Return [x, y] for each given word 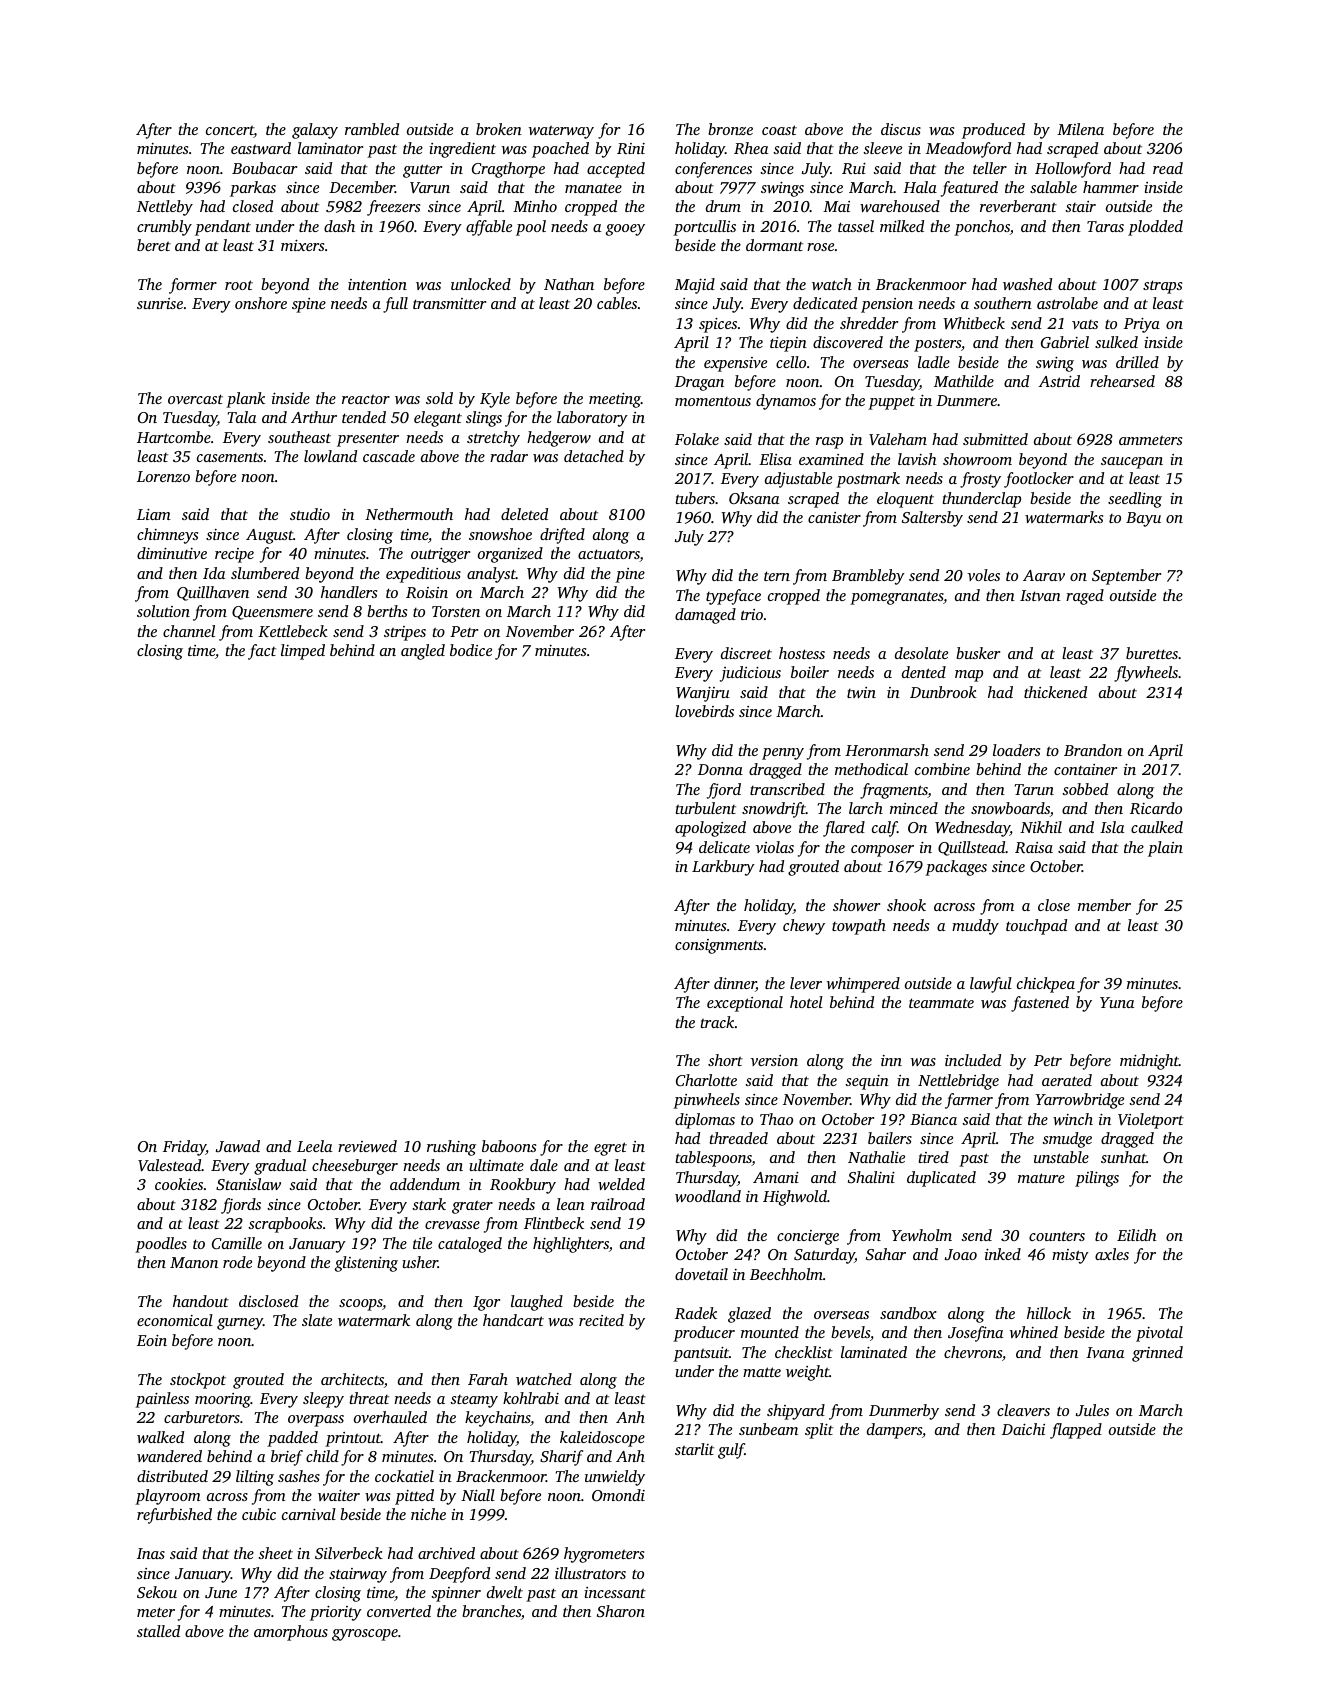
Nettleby [165, 208]
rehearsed [1122, 381]
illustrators [590, 1573]
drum [723, 206]
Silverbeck [349, 1553]
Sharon [621, 1611]
